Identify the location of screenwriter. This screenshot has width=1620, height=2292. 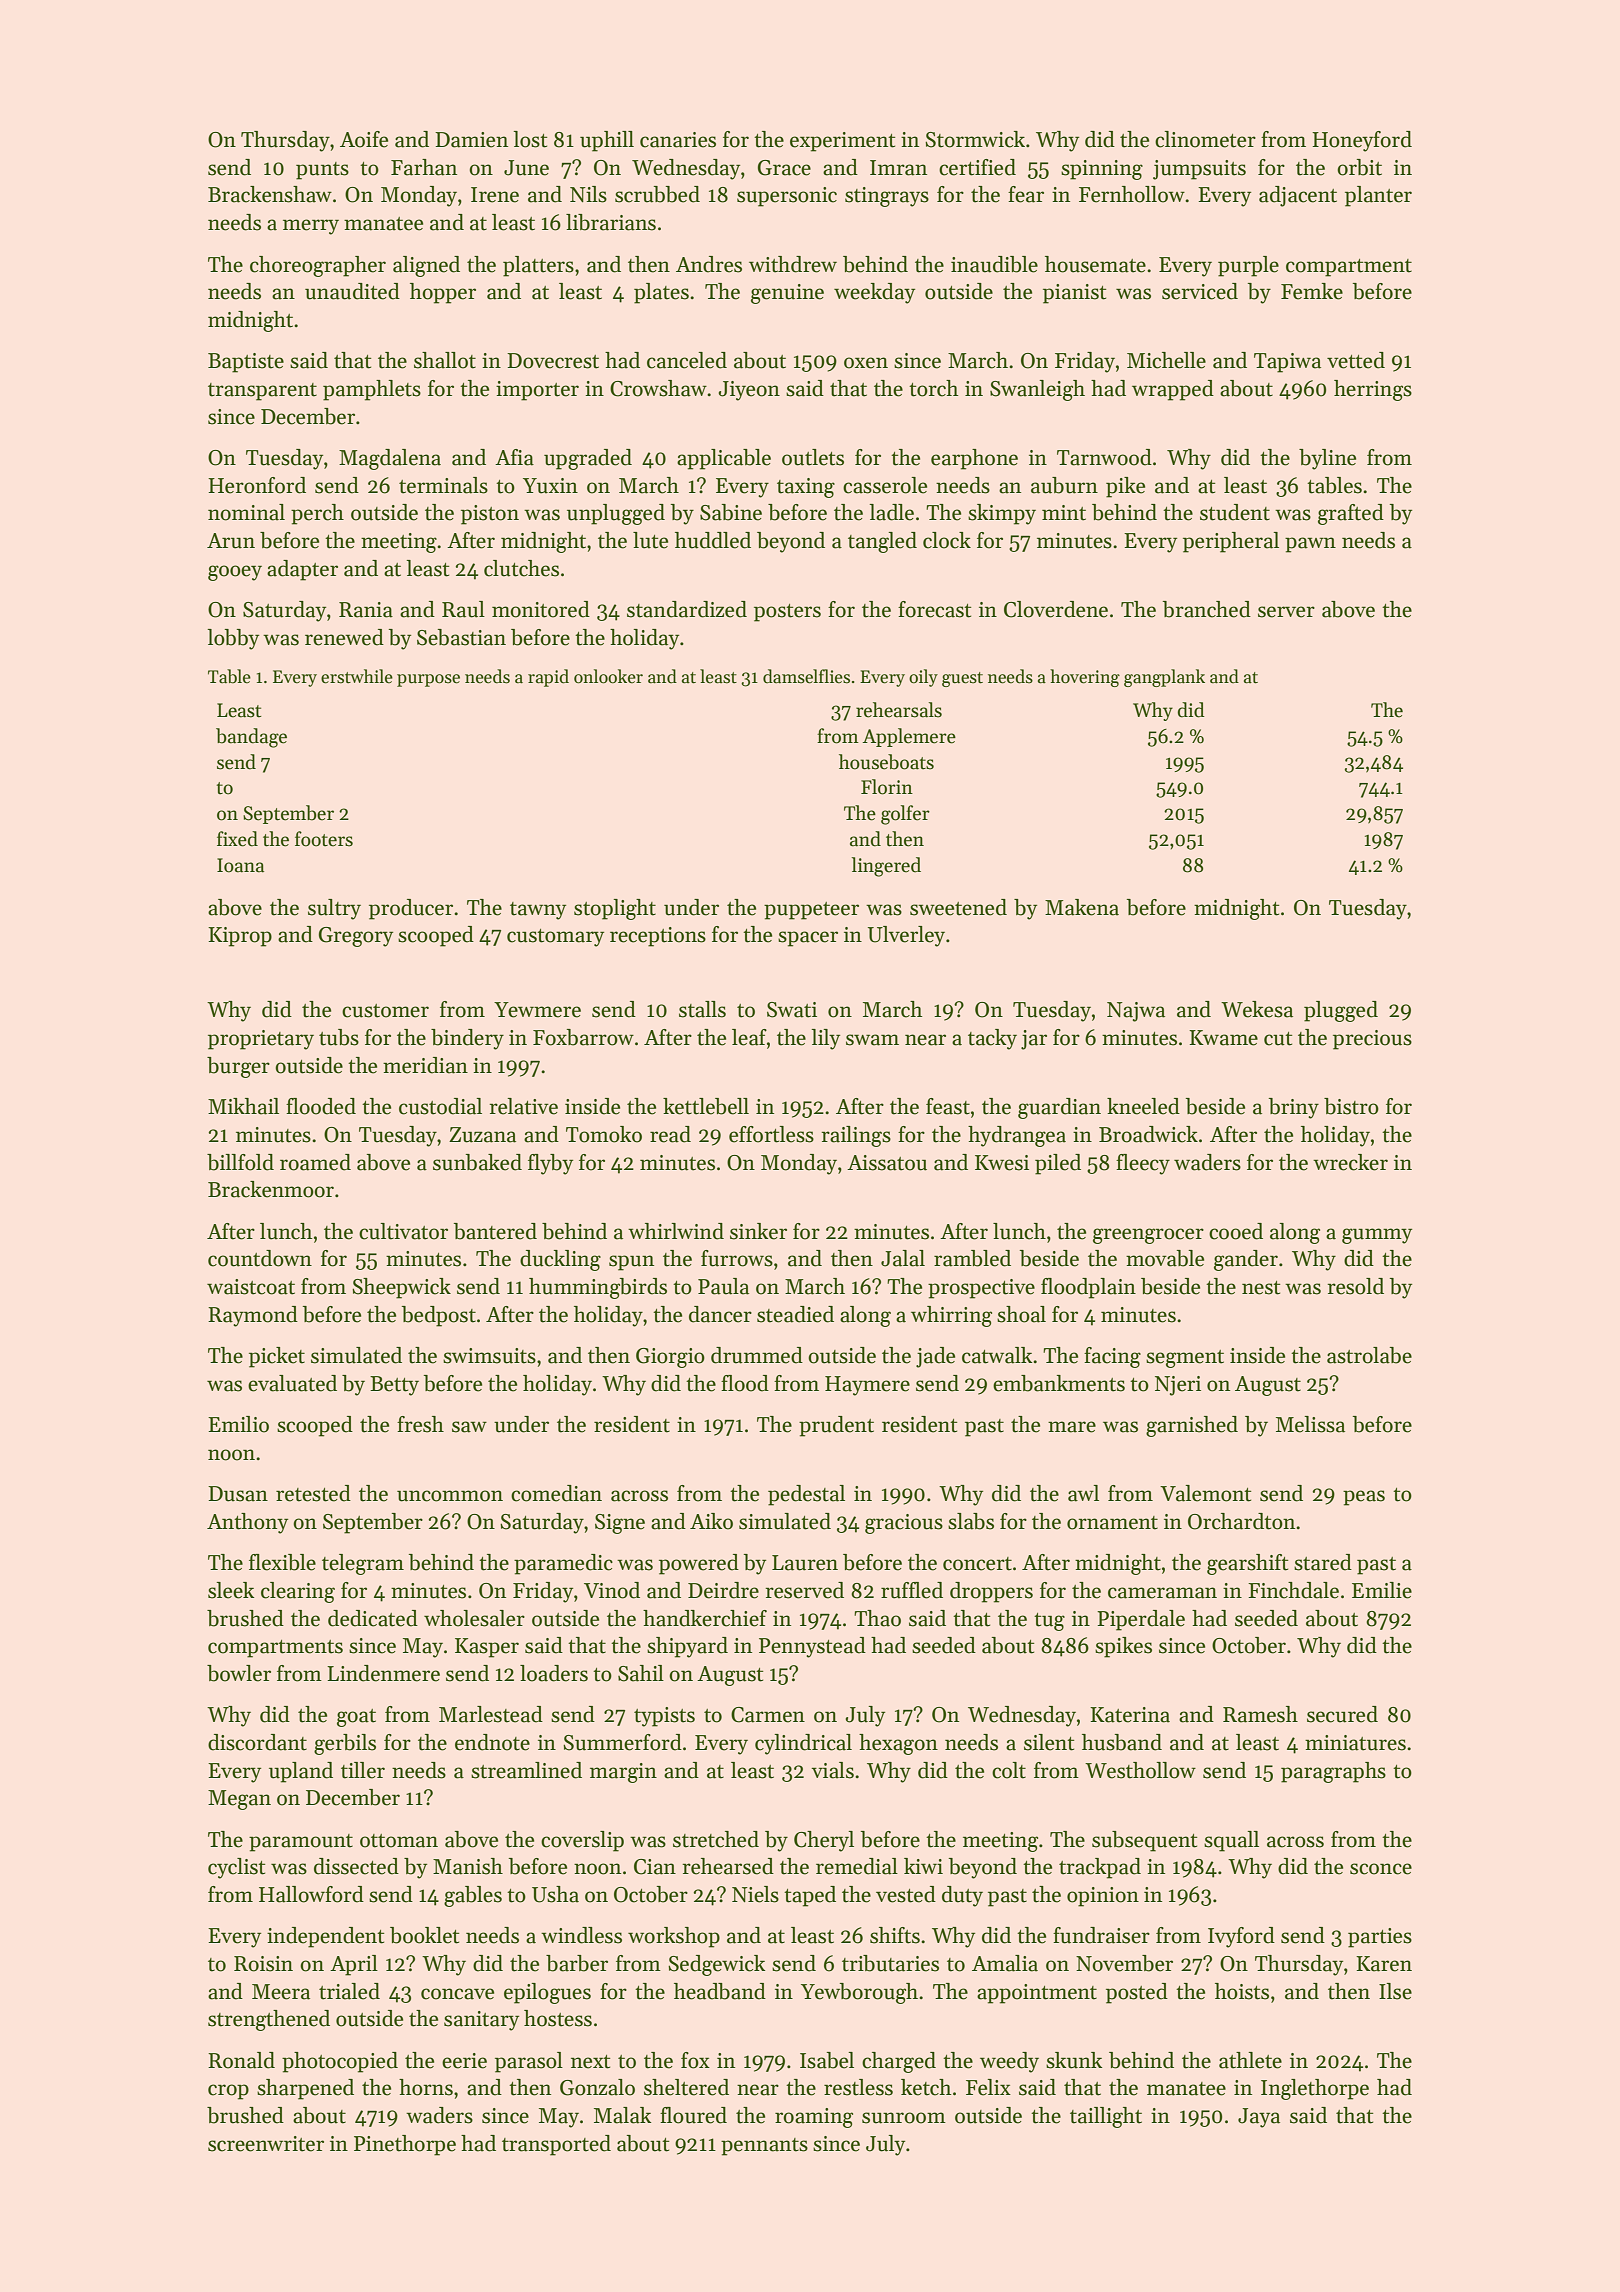
(266, 2144).
